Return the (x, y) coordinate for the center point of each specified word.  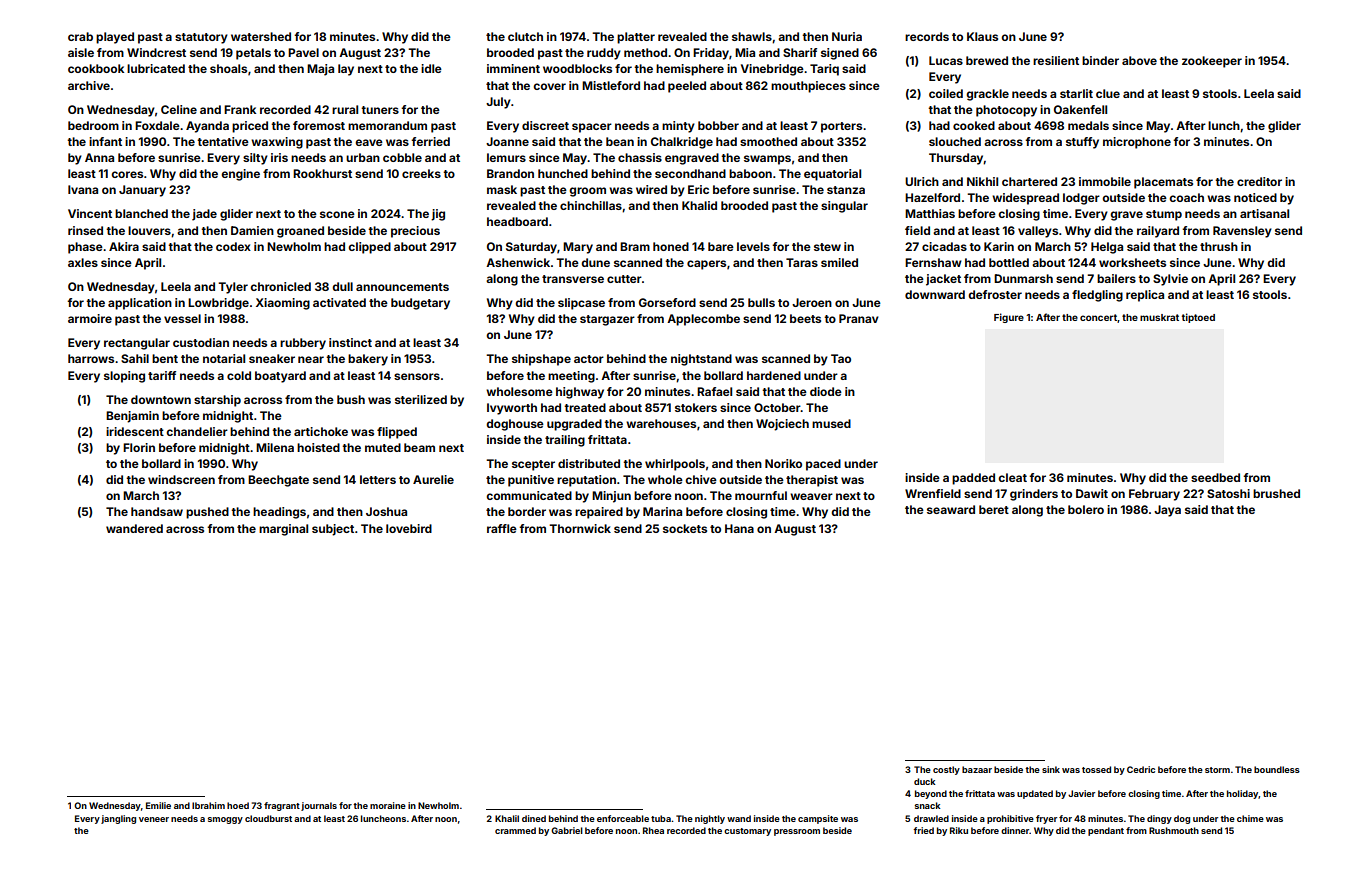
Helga (1107, 248)
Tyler (233, 288)
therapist (812, 481)
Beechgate (278, 481)
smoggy (225, 820)
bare (721, 246)
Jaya (1167, 511)
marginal (283, 530)
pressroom (797, 832)
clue (1108, 93)
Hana (739, 528)
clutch (525, 36)
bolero (1086, 509)
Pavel (303, 52)
